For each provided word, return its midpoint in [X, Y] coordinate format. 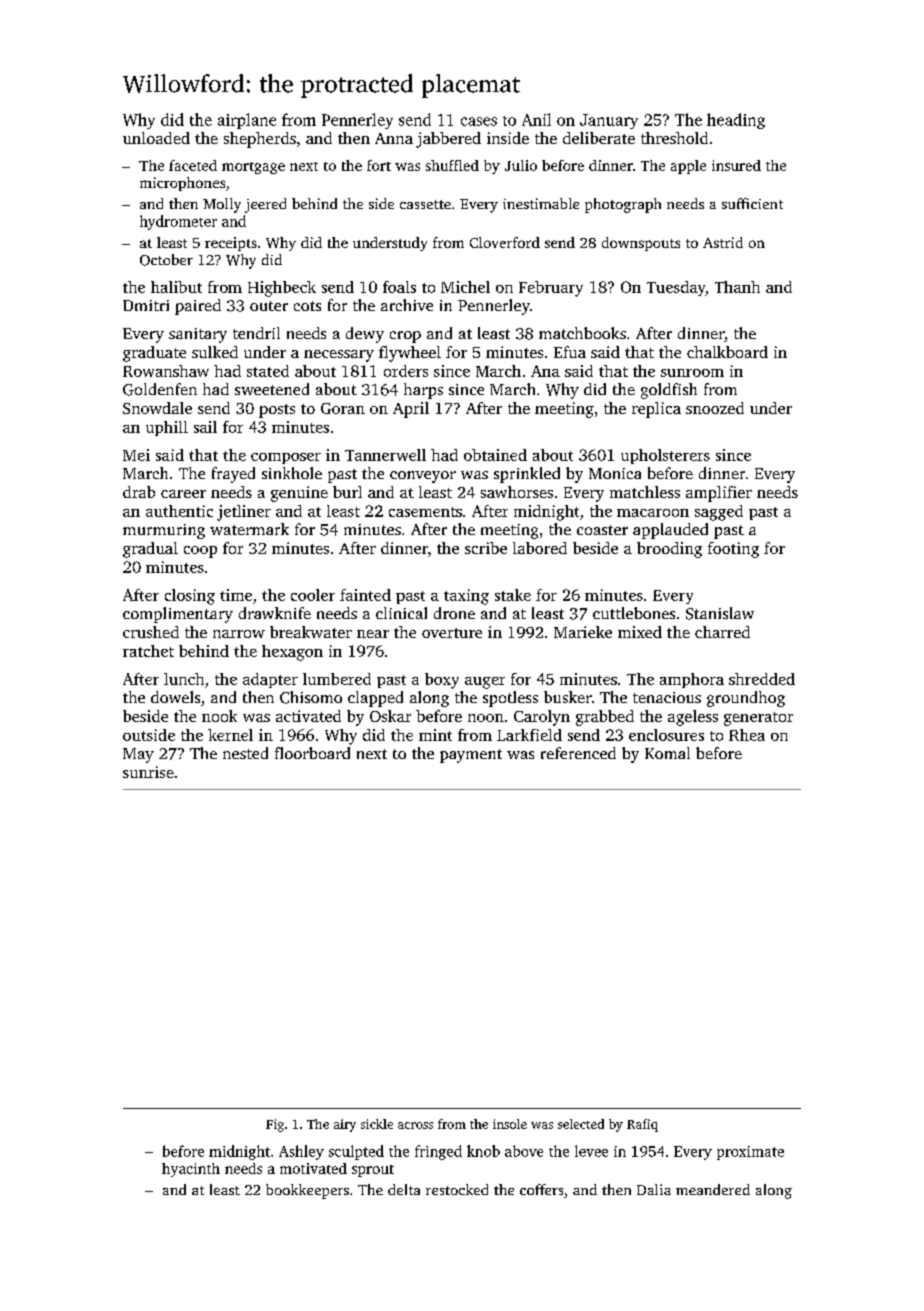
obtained [495, 455]
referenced [578, 753]
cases [479, 121]
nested [245, 753]
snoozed [715, 408]
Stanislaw [720, 613]
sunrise [148, 772]
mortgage [253, 168]
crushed [151, 632]
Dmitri [146, 305]
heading [736, 121]
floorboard [312, 753]
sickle [377, 1124]
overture [452, 633]
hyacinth [191, 1170]
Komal [667, 753]
